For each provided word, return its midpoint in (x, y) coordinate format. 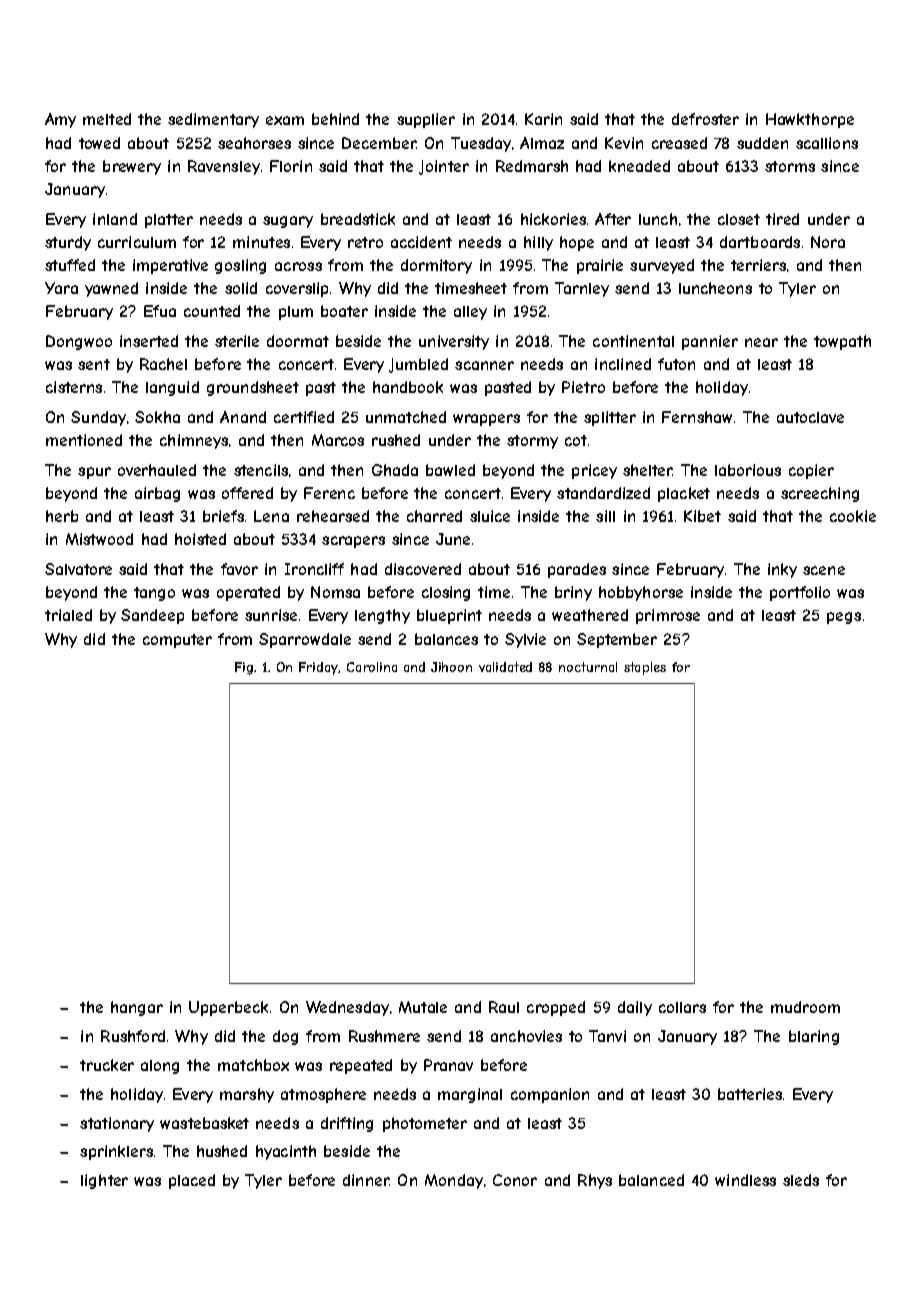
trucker (107, 1065)
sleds (801, 1180)
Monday (454, 1181)
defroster (705, 119)
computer (177, 641)
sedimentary (213, 120)
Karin (543, 119)
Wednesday (347, 1008)
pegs (844, 618)
